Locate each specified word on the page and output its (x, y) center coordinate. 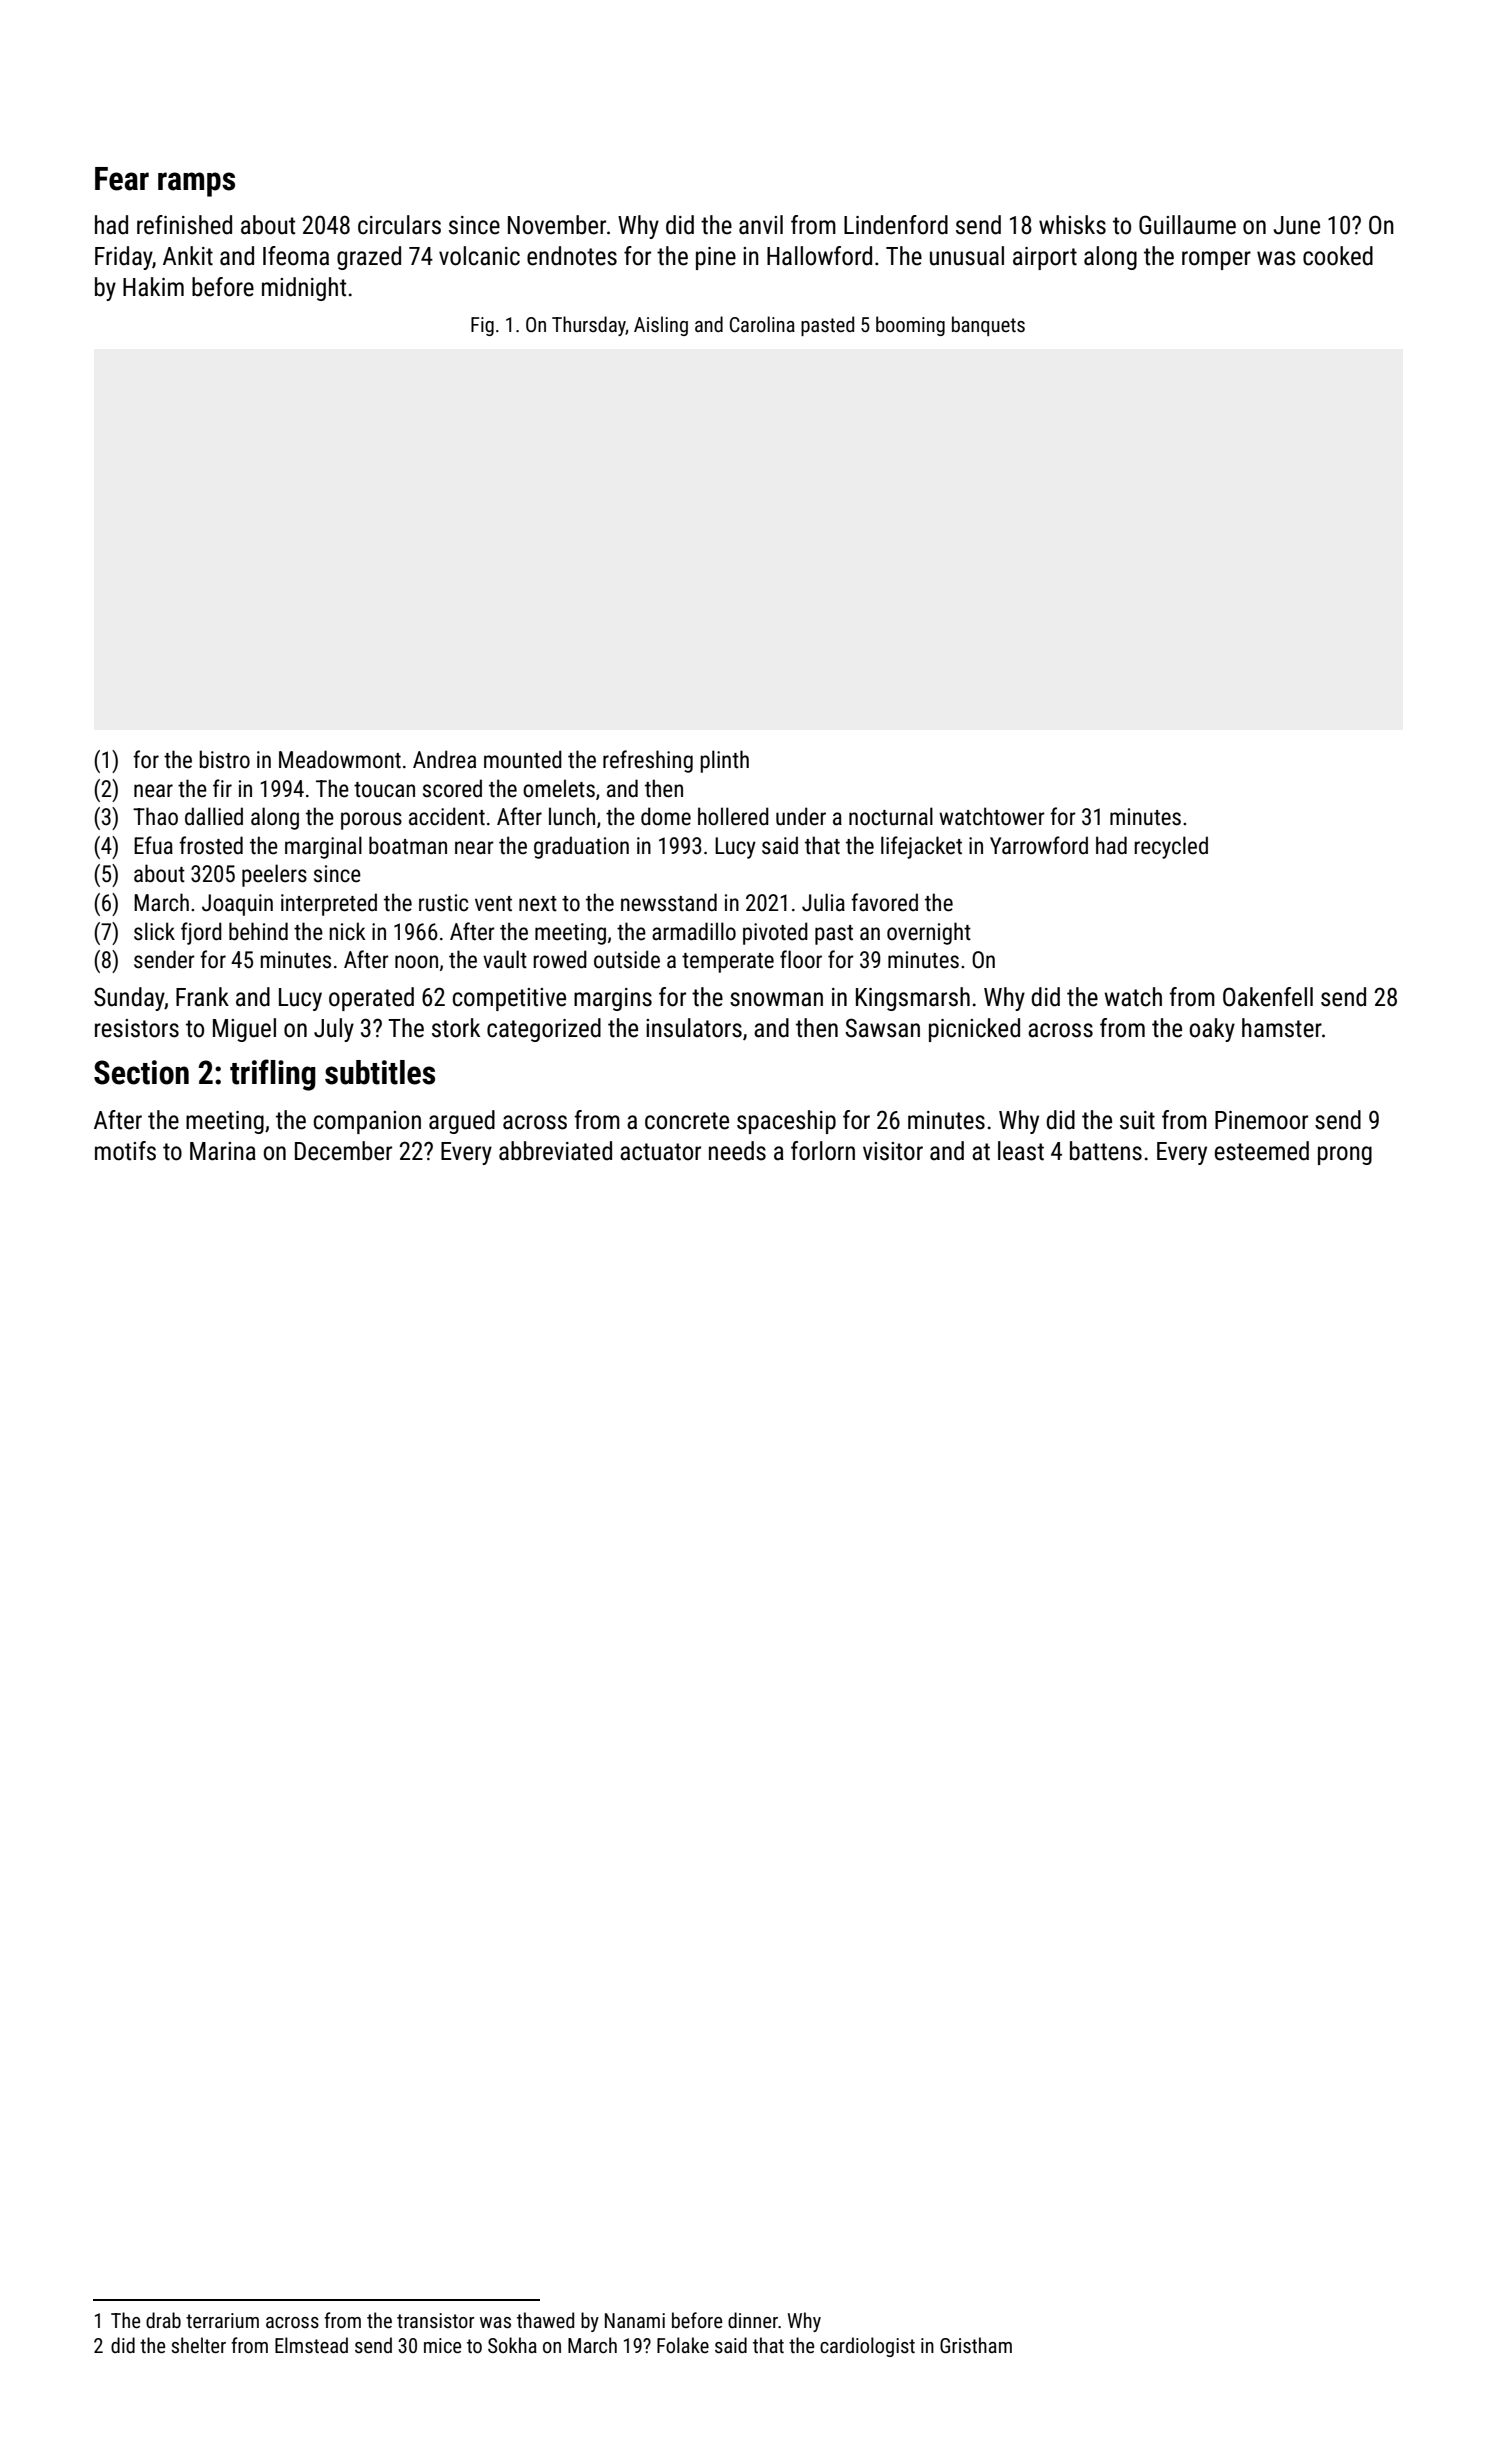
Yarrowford (1039, 845)
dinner (753, 2320)
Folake (683, 2345)
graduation (581, 847)
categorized (544, 1030)
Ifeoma (296, 256)
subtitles (380, 1072)
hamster (1282, 1028)
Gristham (976, 2345)
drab (163, 2320)
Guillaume (1187, 225)
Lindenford (896, 225)
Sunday (129, 999)
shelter (198, 2345)
